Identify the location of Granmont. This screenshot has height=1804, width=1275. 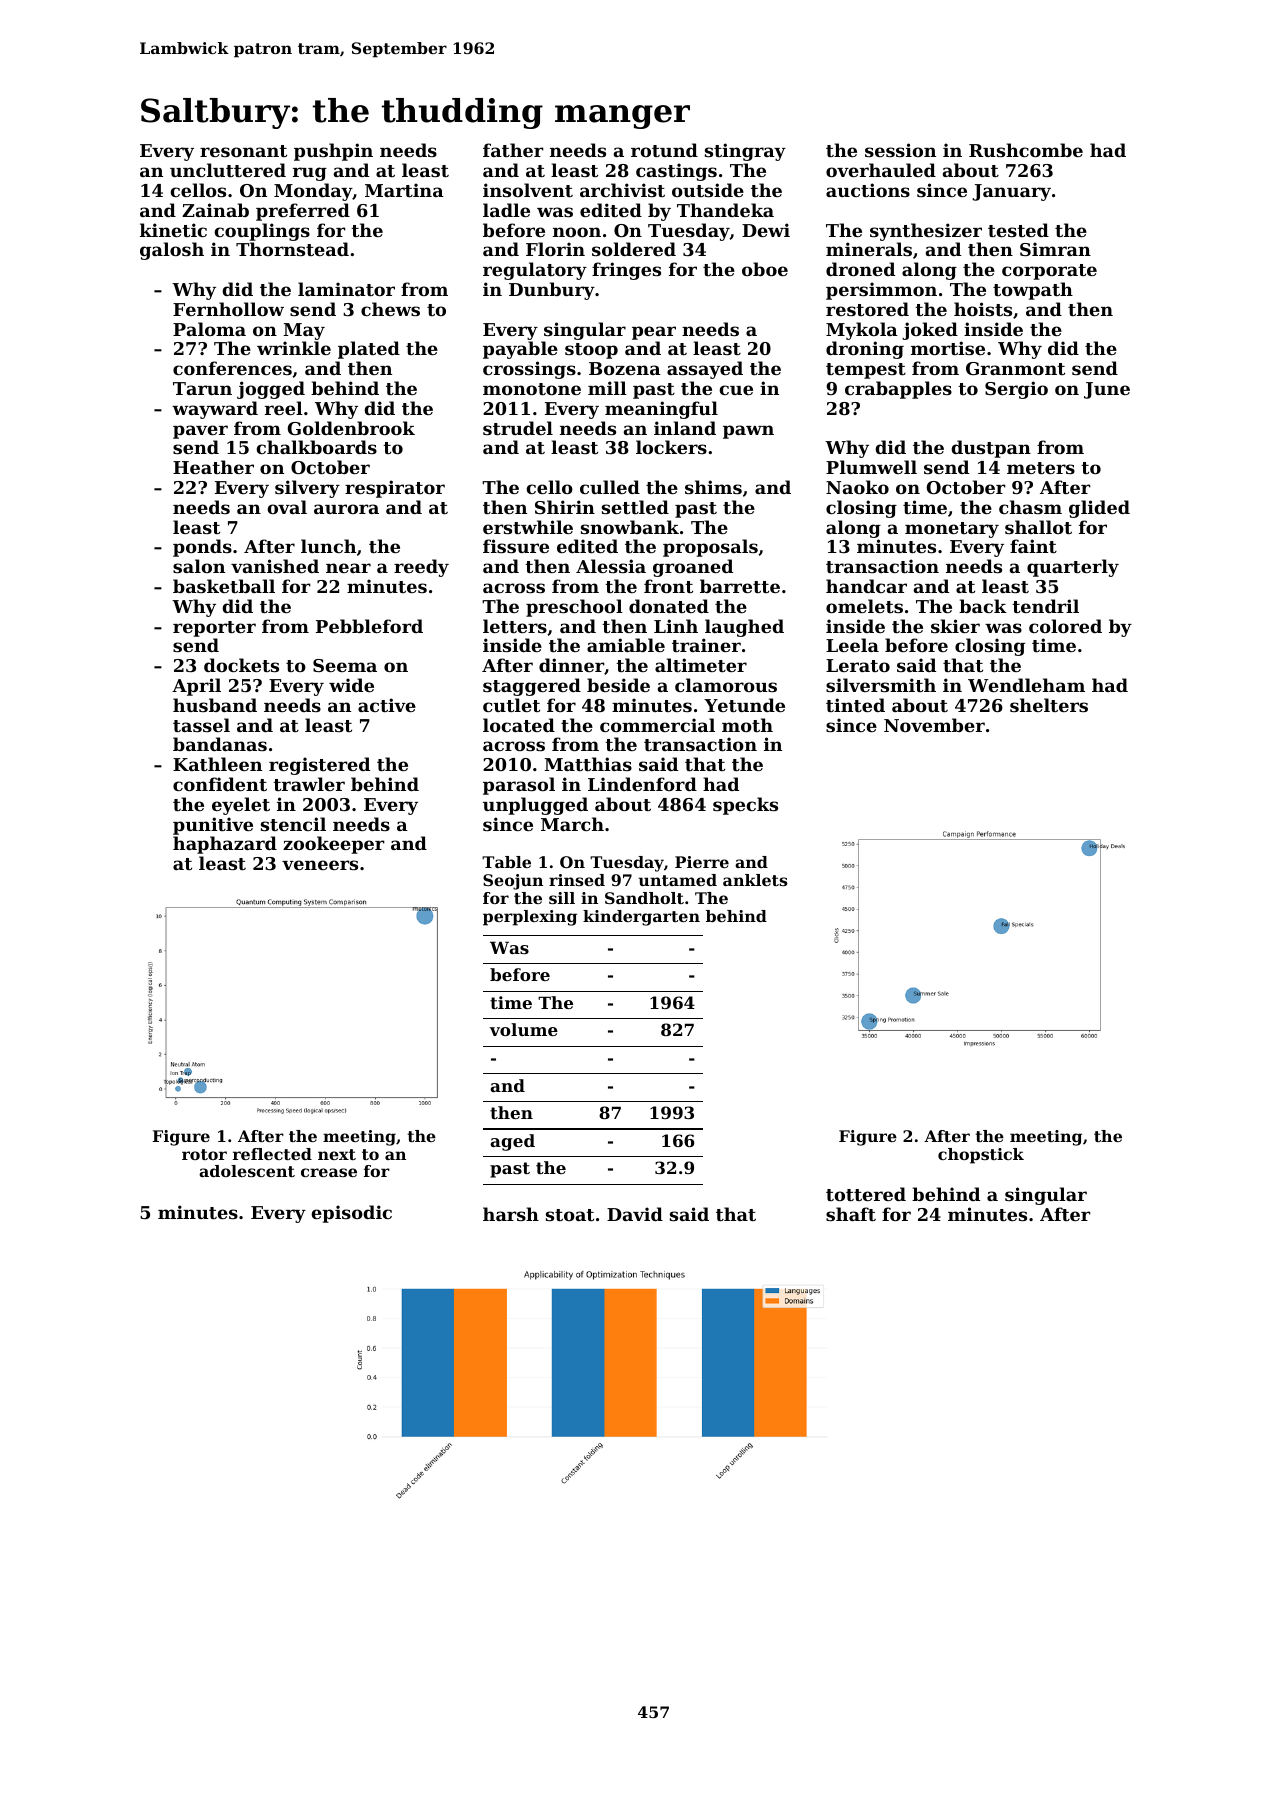
(1015, 368).
